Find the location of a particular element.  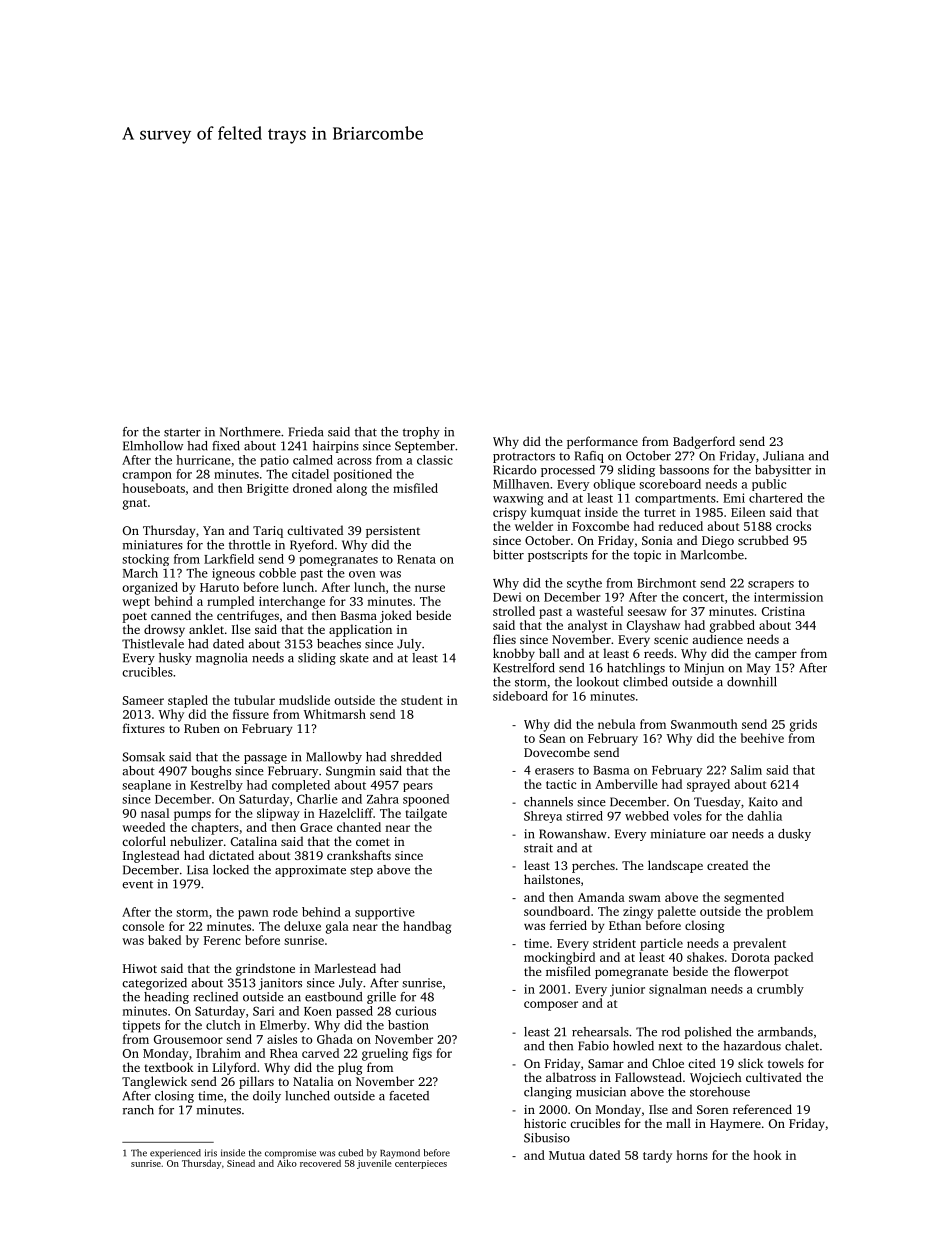

hailstones is located at coordinates (552, 879).
